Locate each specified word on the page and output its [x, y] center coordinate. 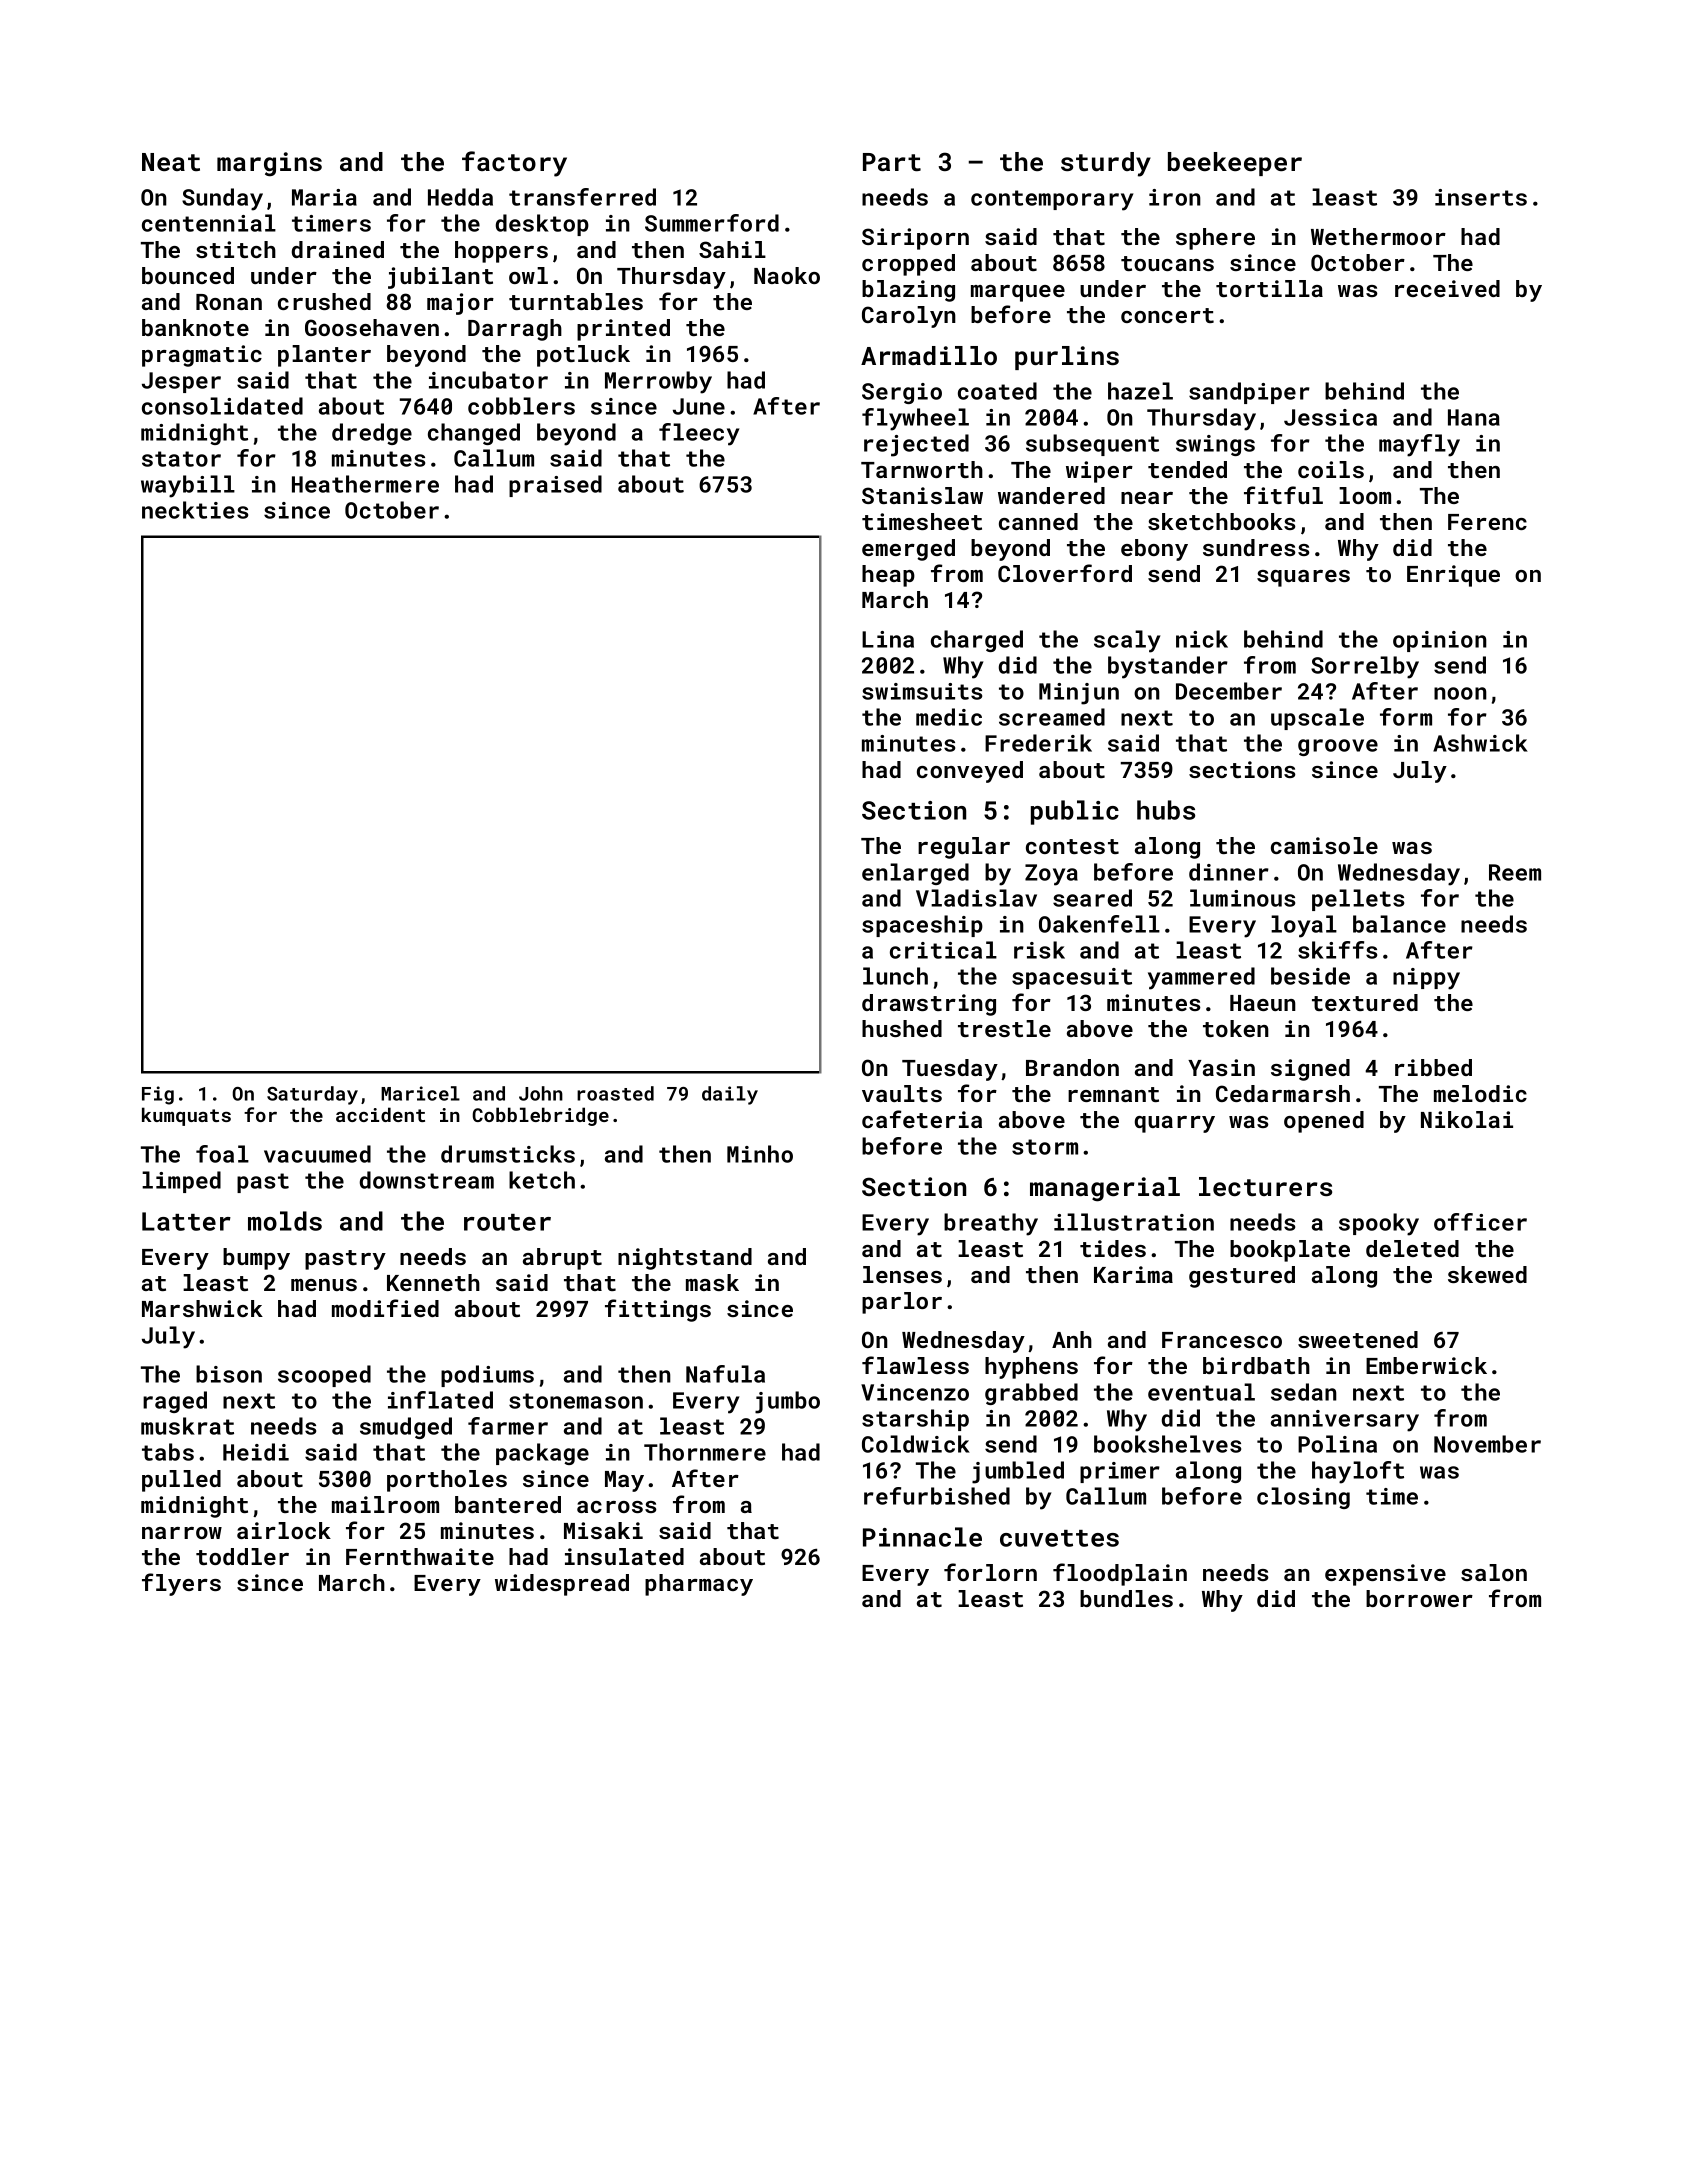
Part [892, 162]
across [617, 1507]
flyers [181, 1584]
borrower [1419, 1598]
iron [1175, 197]
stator [181, 459]
